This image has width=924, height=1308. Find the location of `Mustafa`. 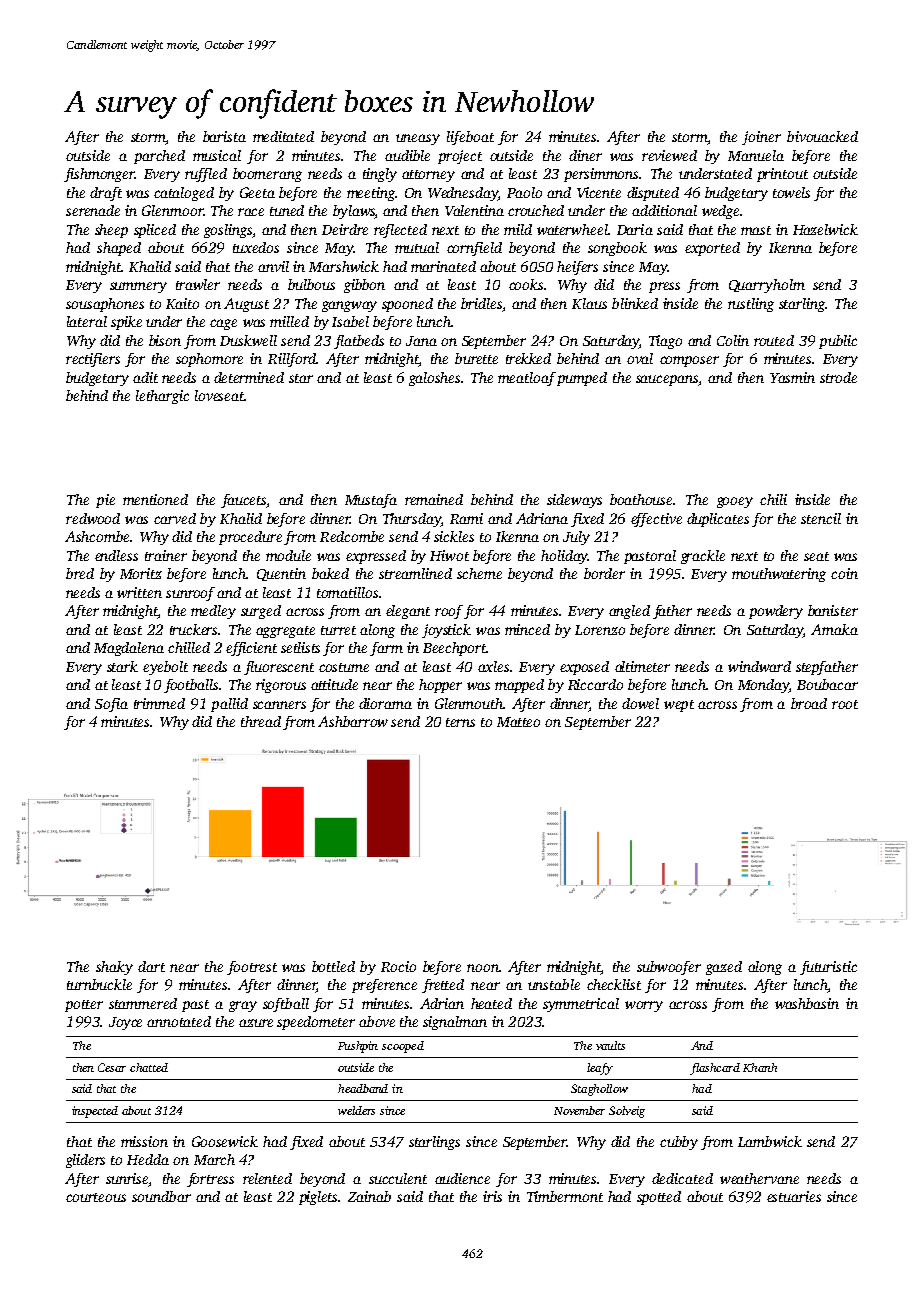

Mustafa is located at coordinates (371, 501).
